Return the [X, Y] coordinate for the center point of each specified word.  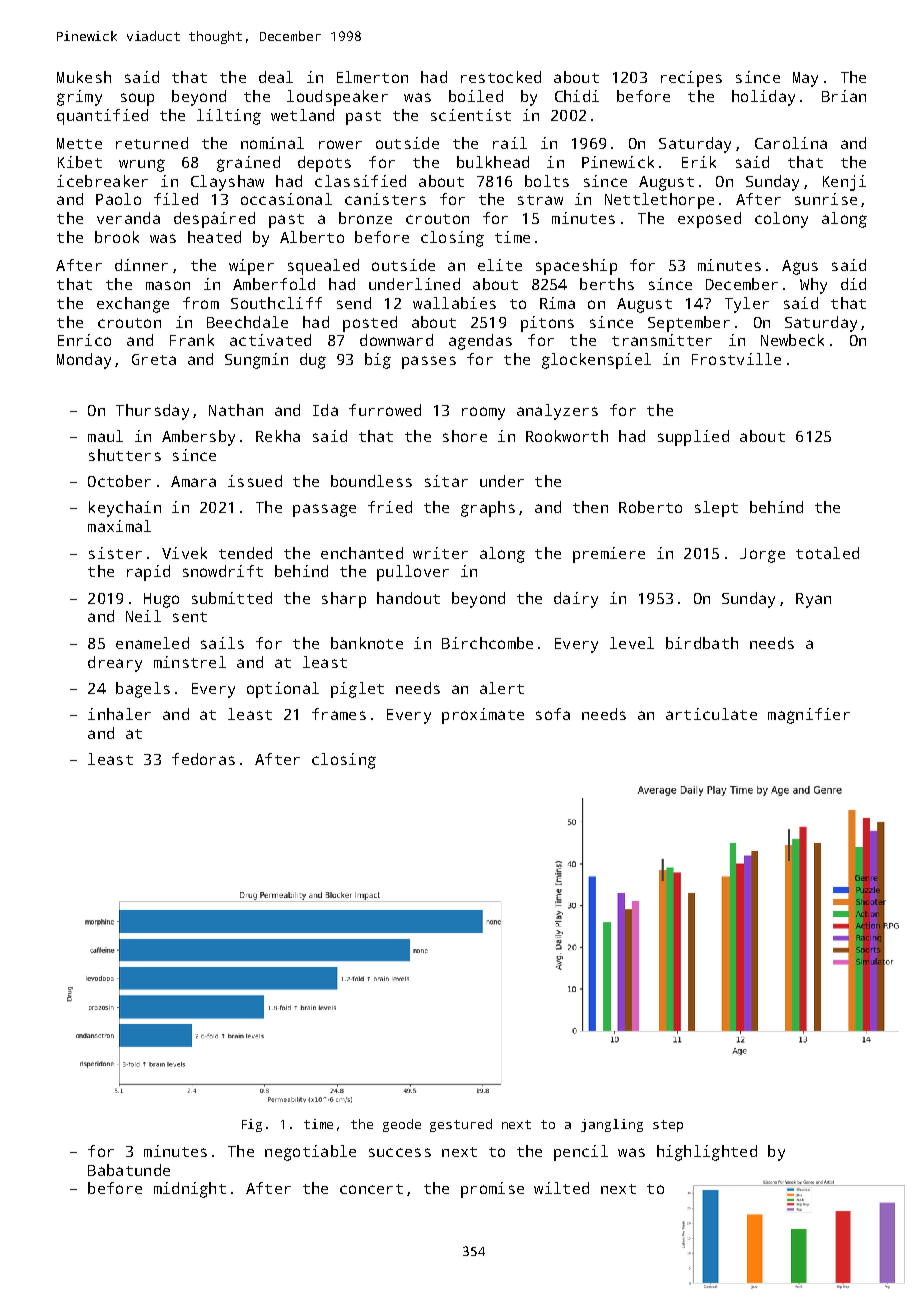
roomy [483, 413]
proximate [483, 716]
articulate [711, 714]
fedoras [203, 759]
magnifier [809, 716]
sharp [344, 600]
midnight [190, 1190]
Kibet [80, 162]
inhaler [119, 714]
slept [716, 509]
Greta [154, 359]
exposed [709, 220]
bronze [365, 218]
